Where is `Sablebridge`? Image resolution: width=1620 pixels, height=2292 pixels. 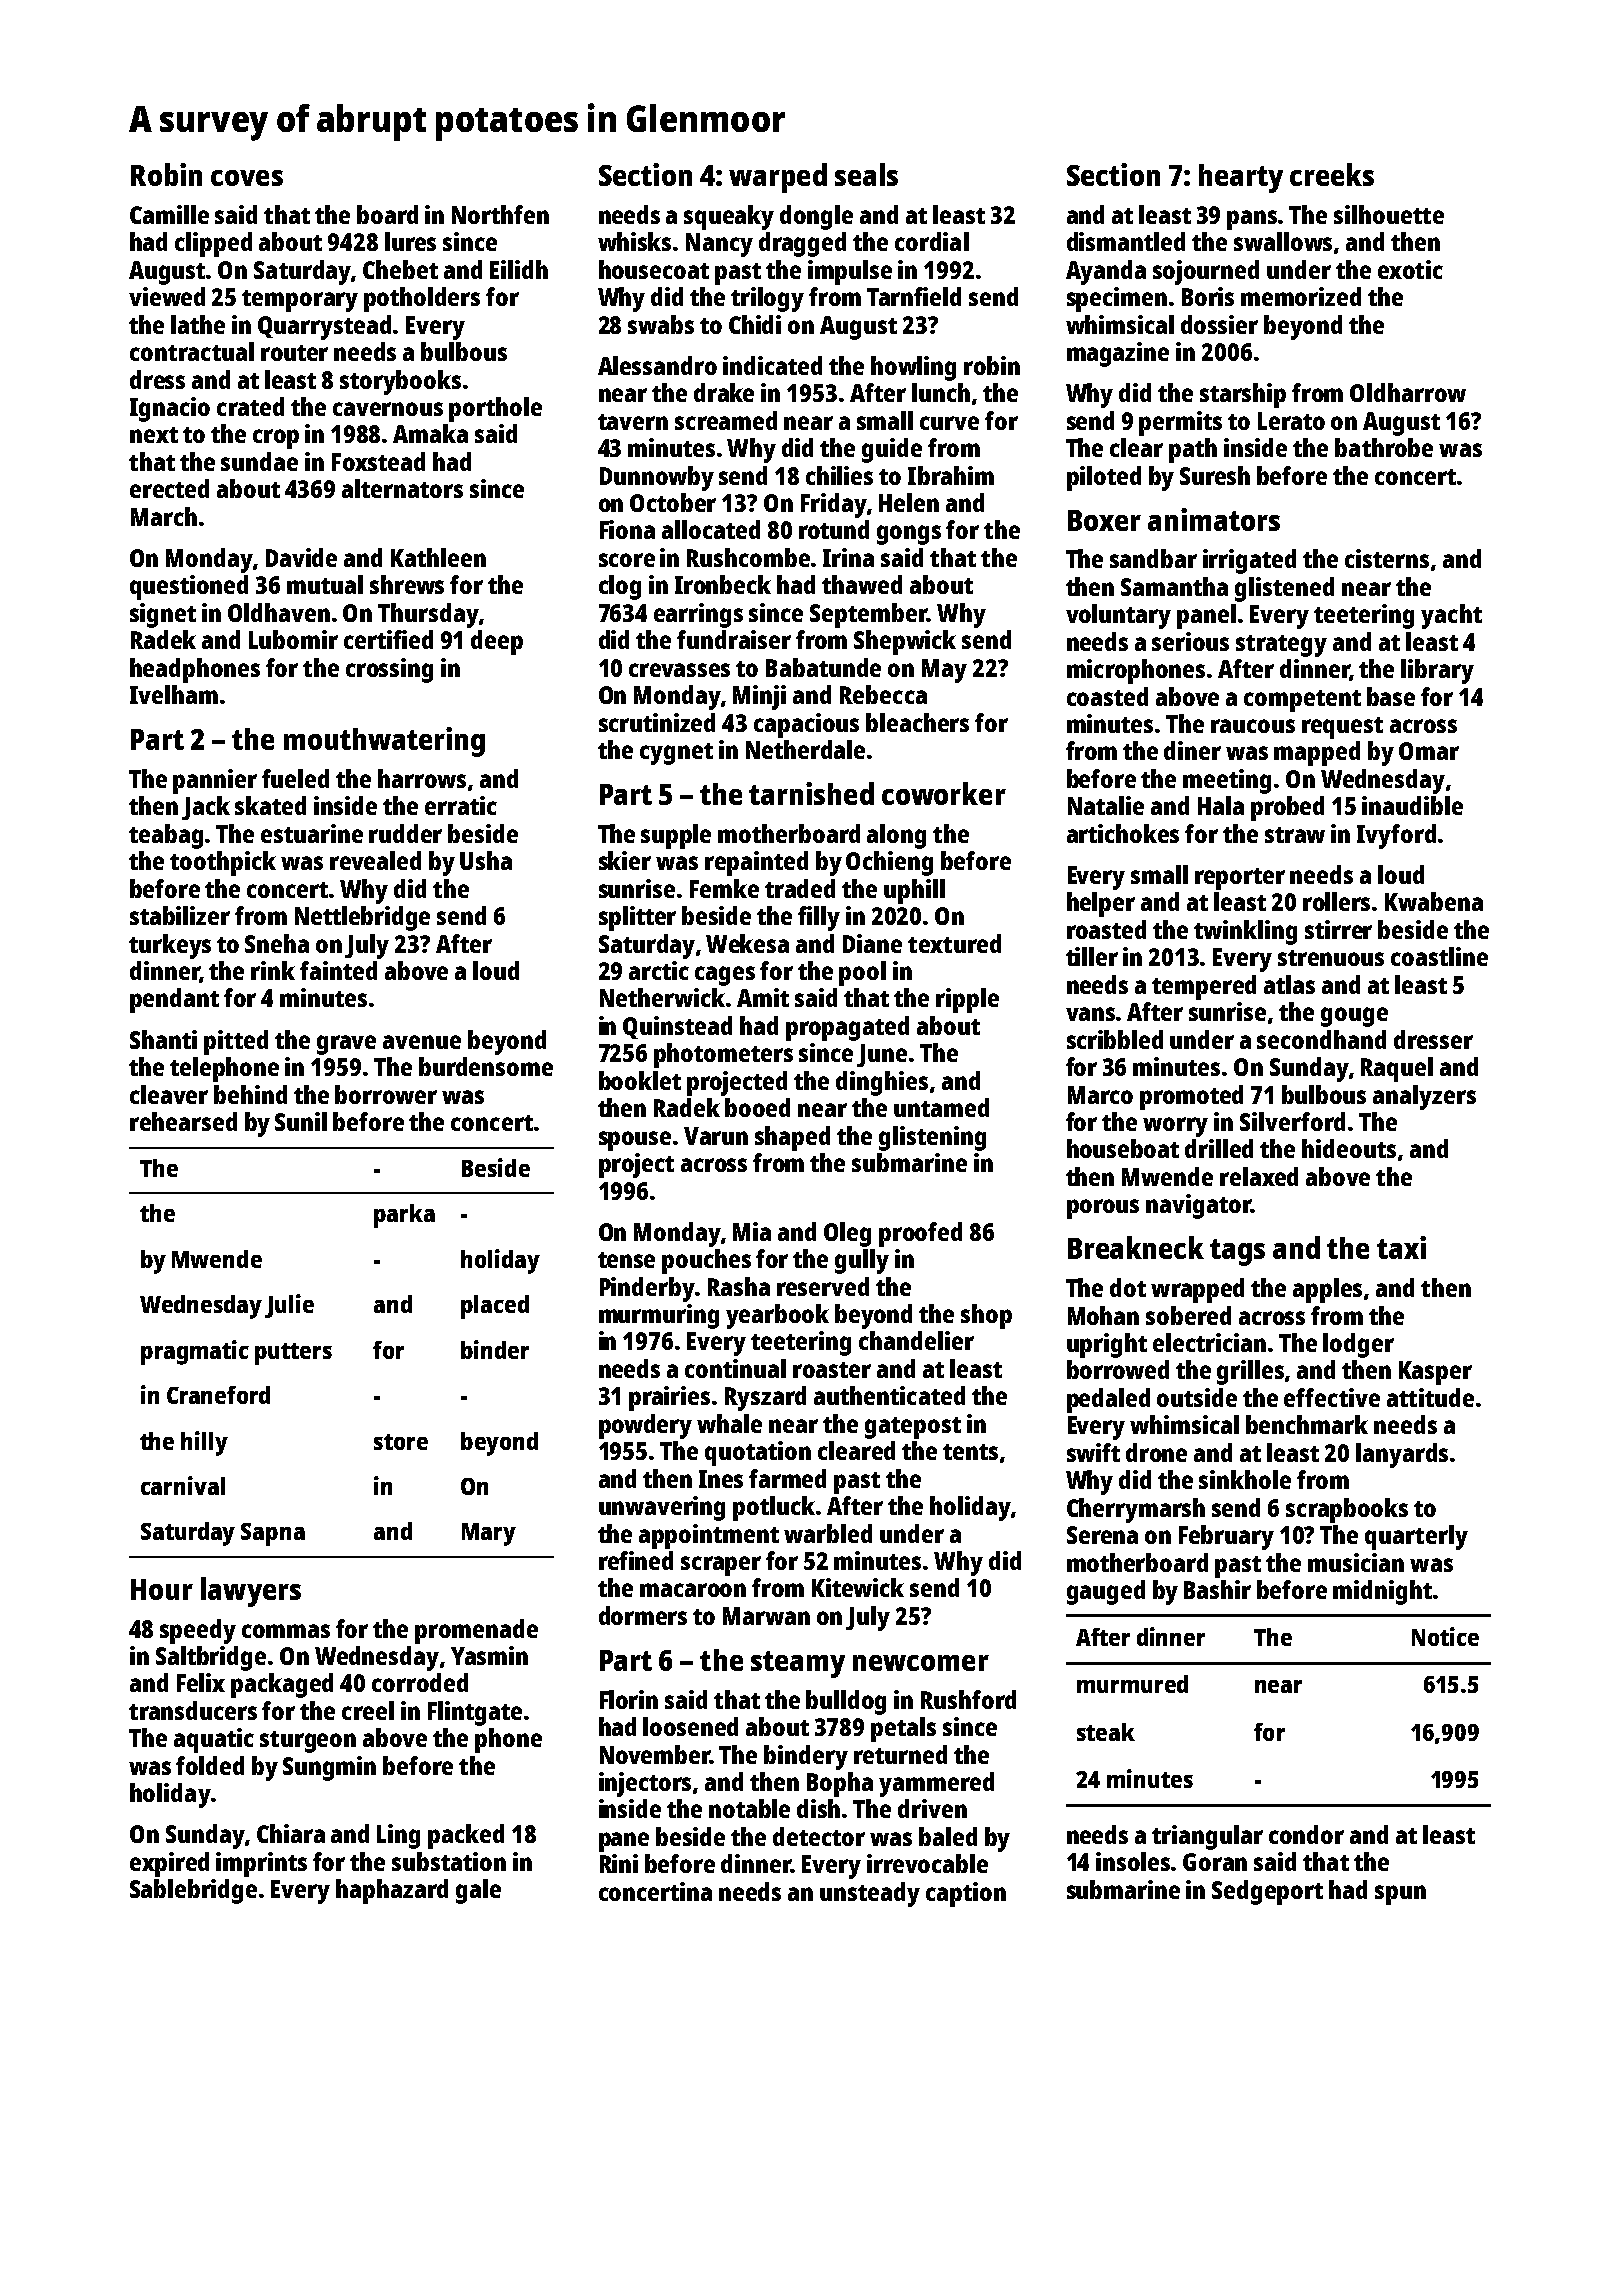
Sablebridge is located at coordinates (193, 1891).
